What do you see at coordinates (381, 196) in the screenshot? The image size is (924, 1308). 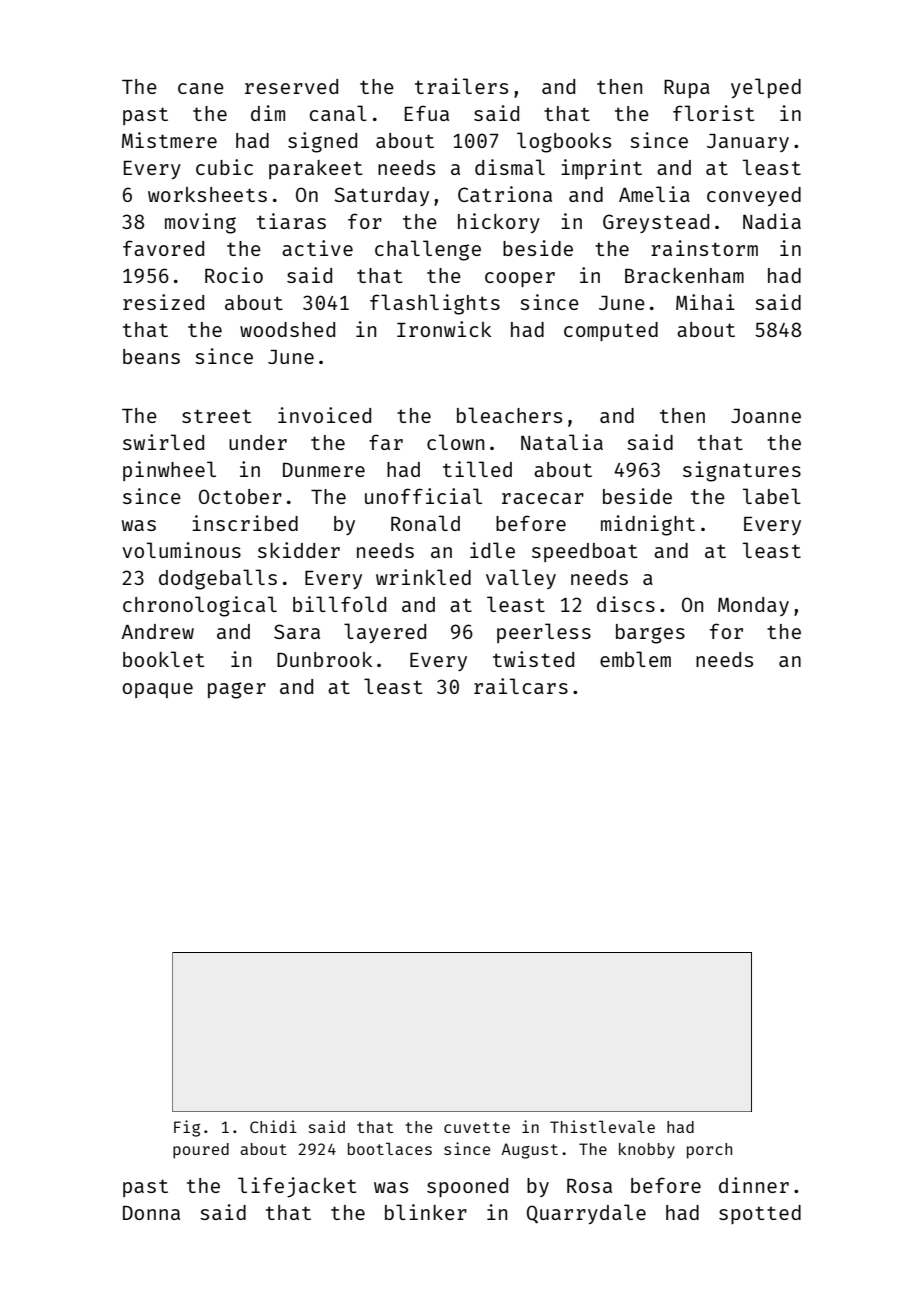 I see `Saturday` at bounding box center [381, 196].
